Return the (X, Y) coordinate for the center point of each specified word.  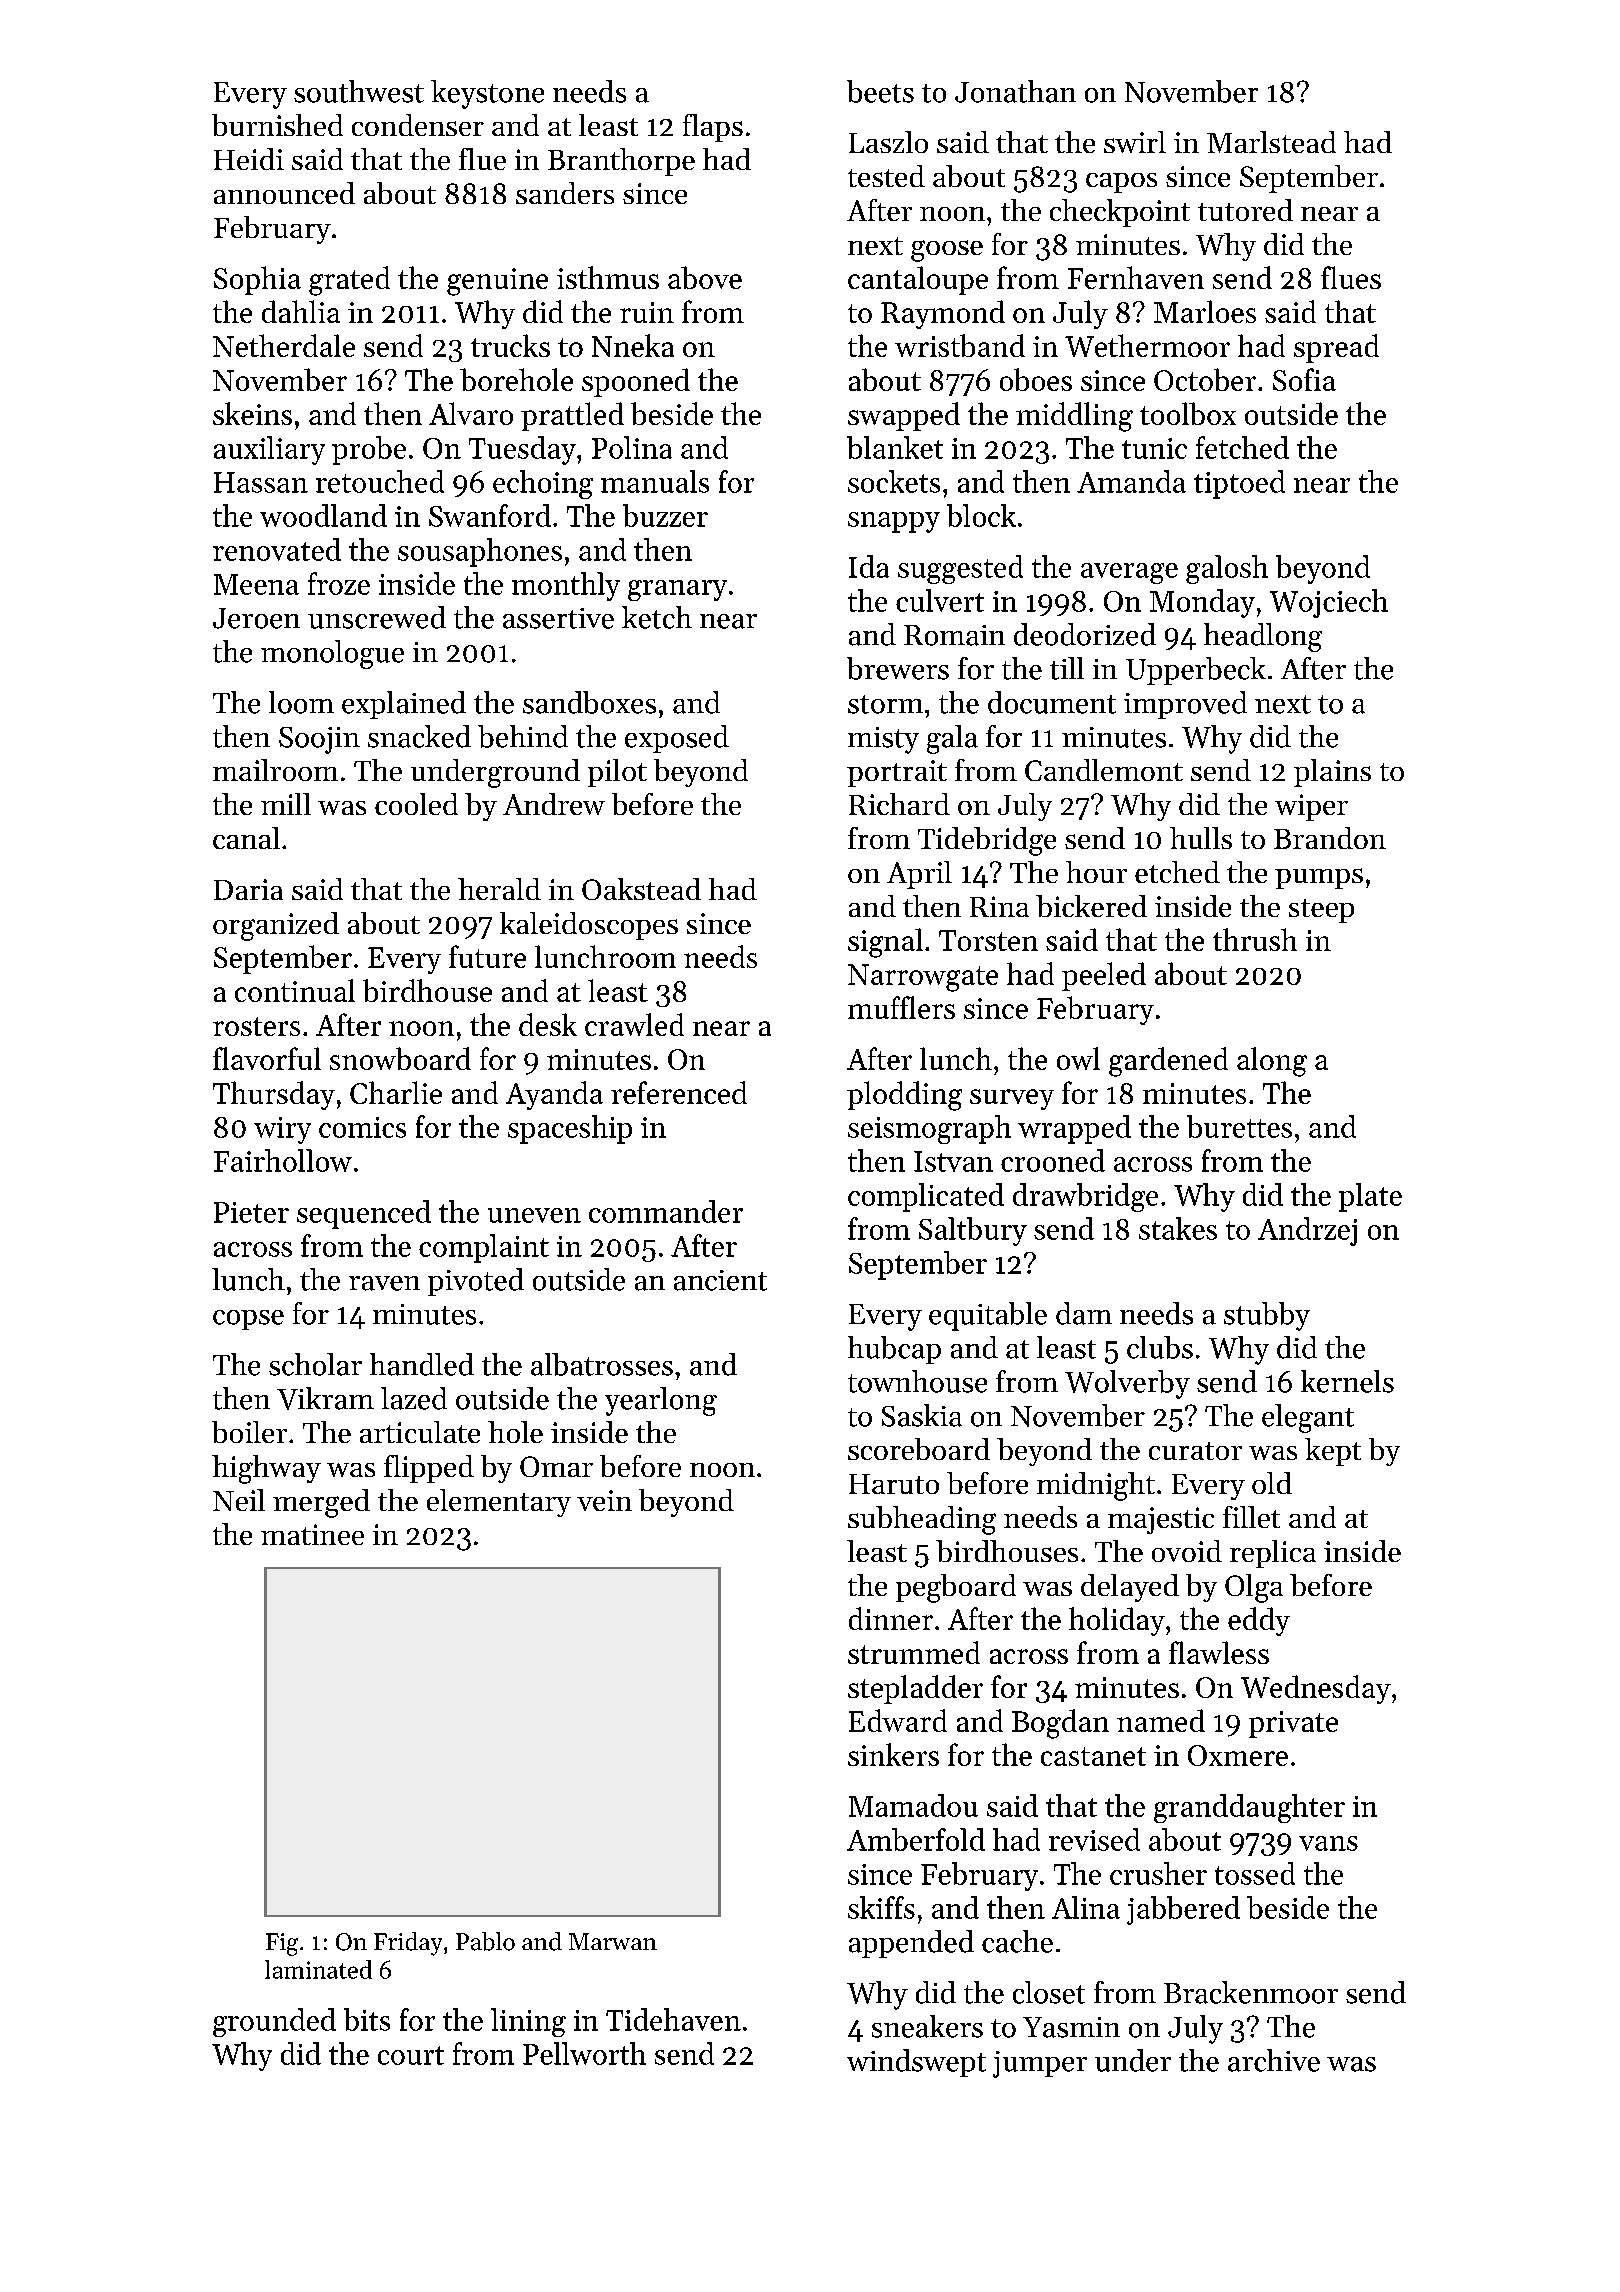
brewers (898, 668)
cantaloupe (918, 280)
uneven (534, 1215)
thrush (1255, 939)
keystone (487, 94)
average (1129, 573)
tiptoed (1239, 484)
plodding (904, 1096)
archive (1274, 2060)
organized (276, 926)
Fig (282, 1944)
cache (1017, 1941)
